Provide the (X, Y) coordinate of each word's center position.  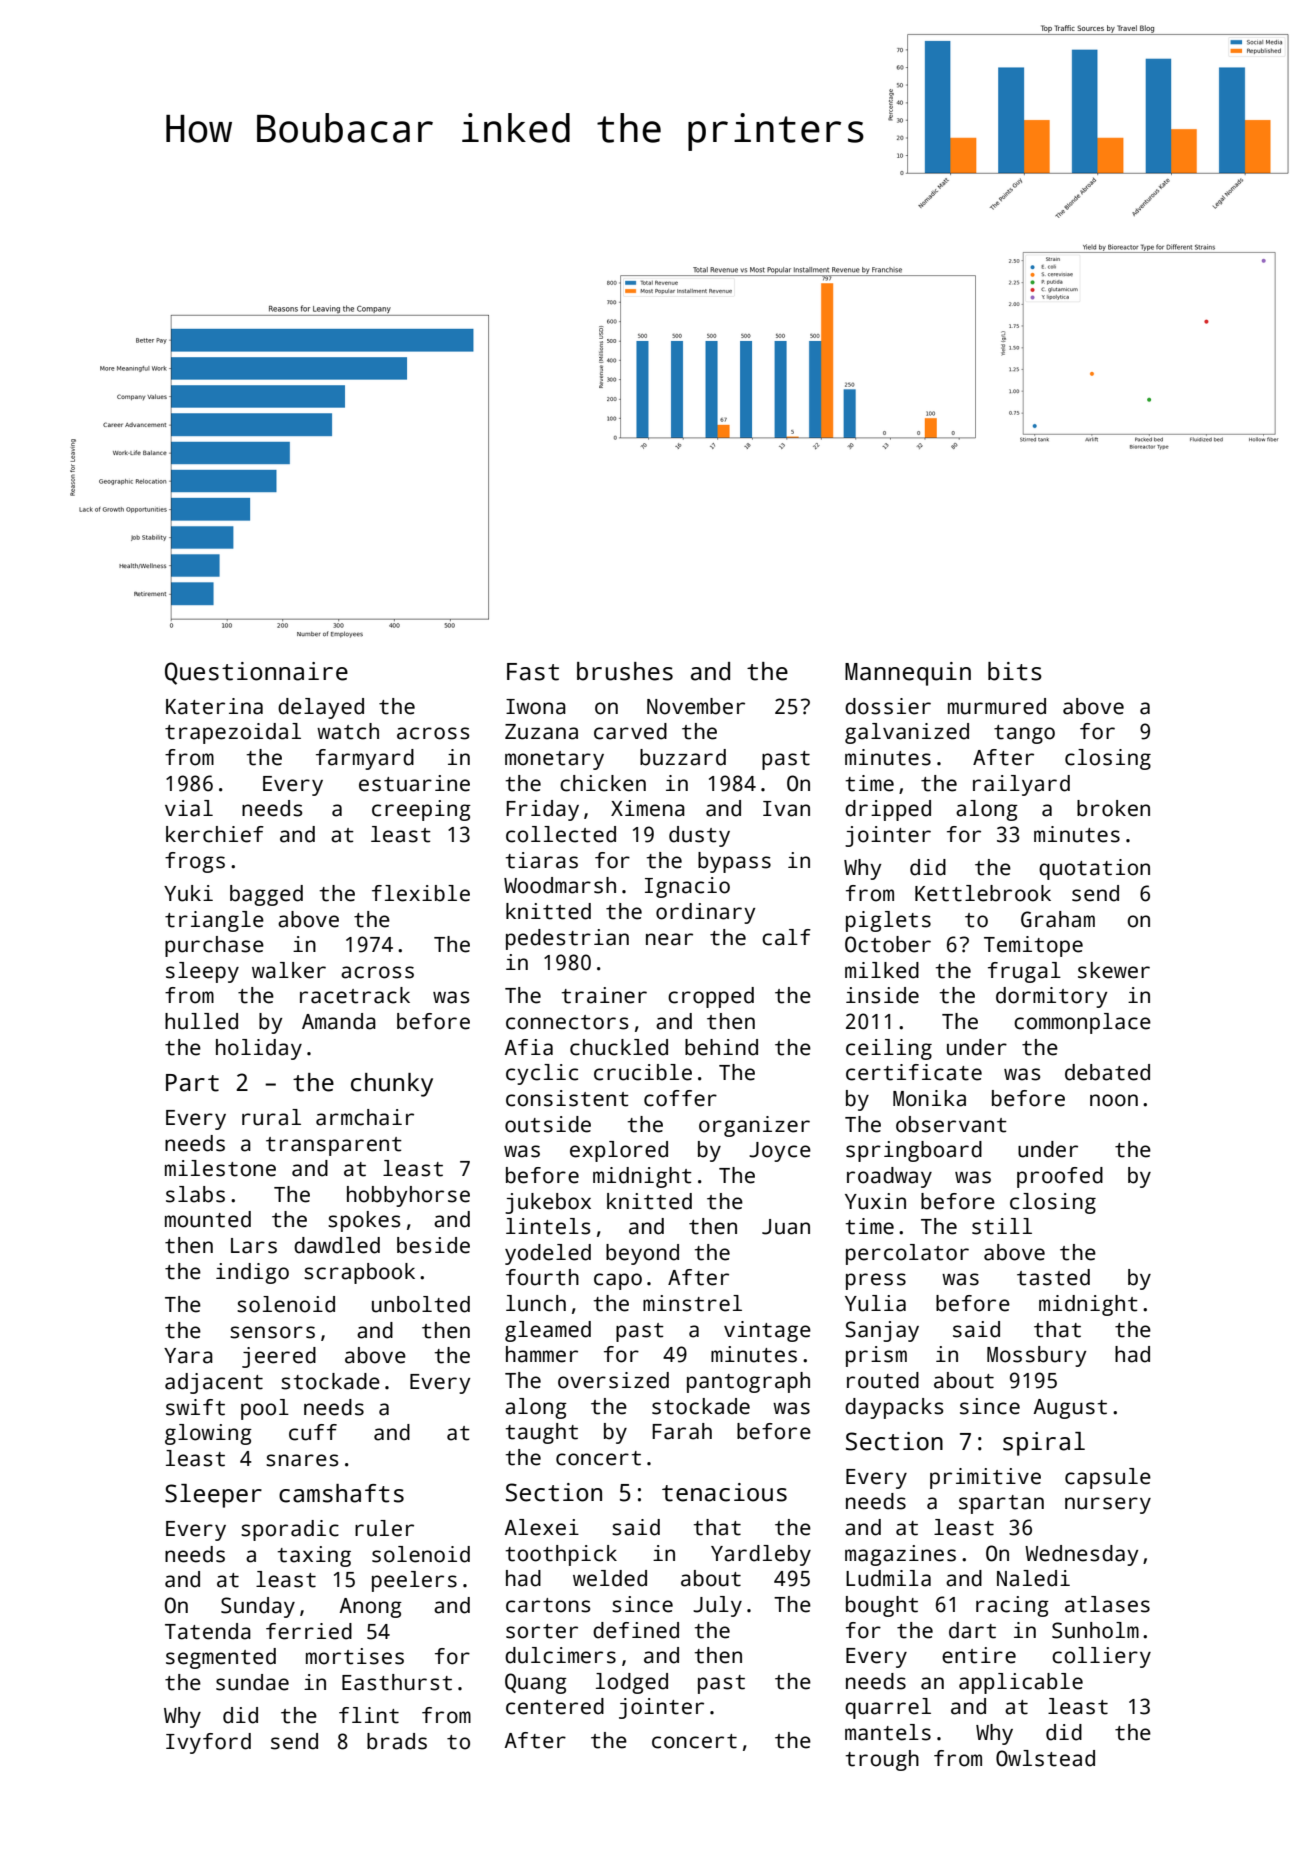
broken (1113, 808)
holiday (259, 1049)
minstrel (692, 1303)
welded (610, 1578)
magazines (900, 1555)
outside (548, 1124)
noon (1114, 1100)
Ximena (648, 808)
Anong (370, 1608)
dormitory (1051, 997)
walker (289, 970)
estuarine (414, 783)
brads (397, 1741)
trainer (604, 995)
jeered (279, 1357)
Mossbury (1036, 1356)
